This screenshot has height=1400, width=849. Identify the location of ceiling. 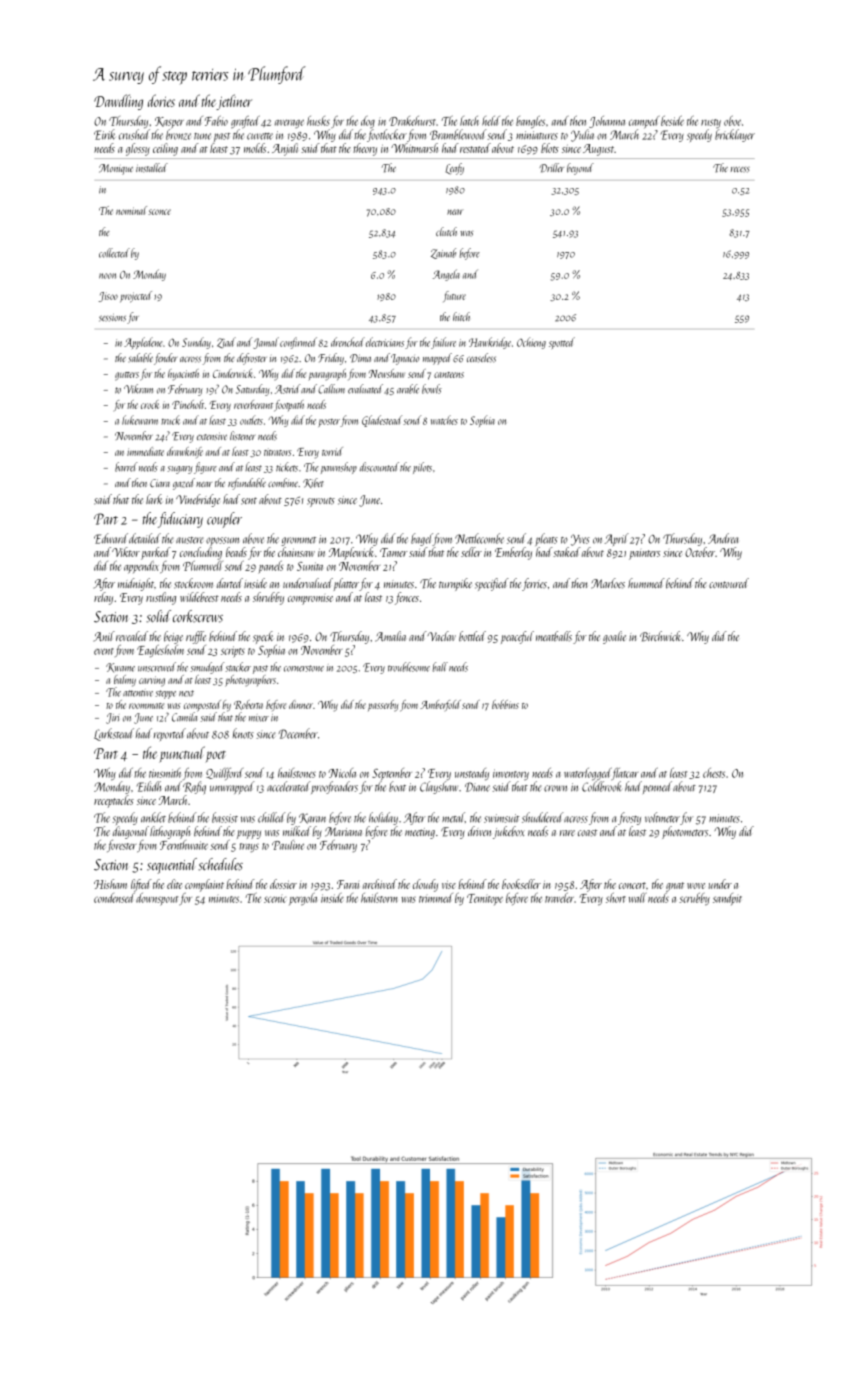
(165, 149).
